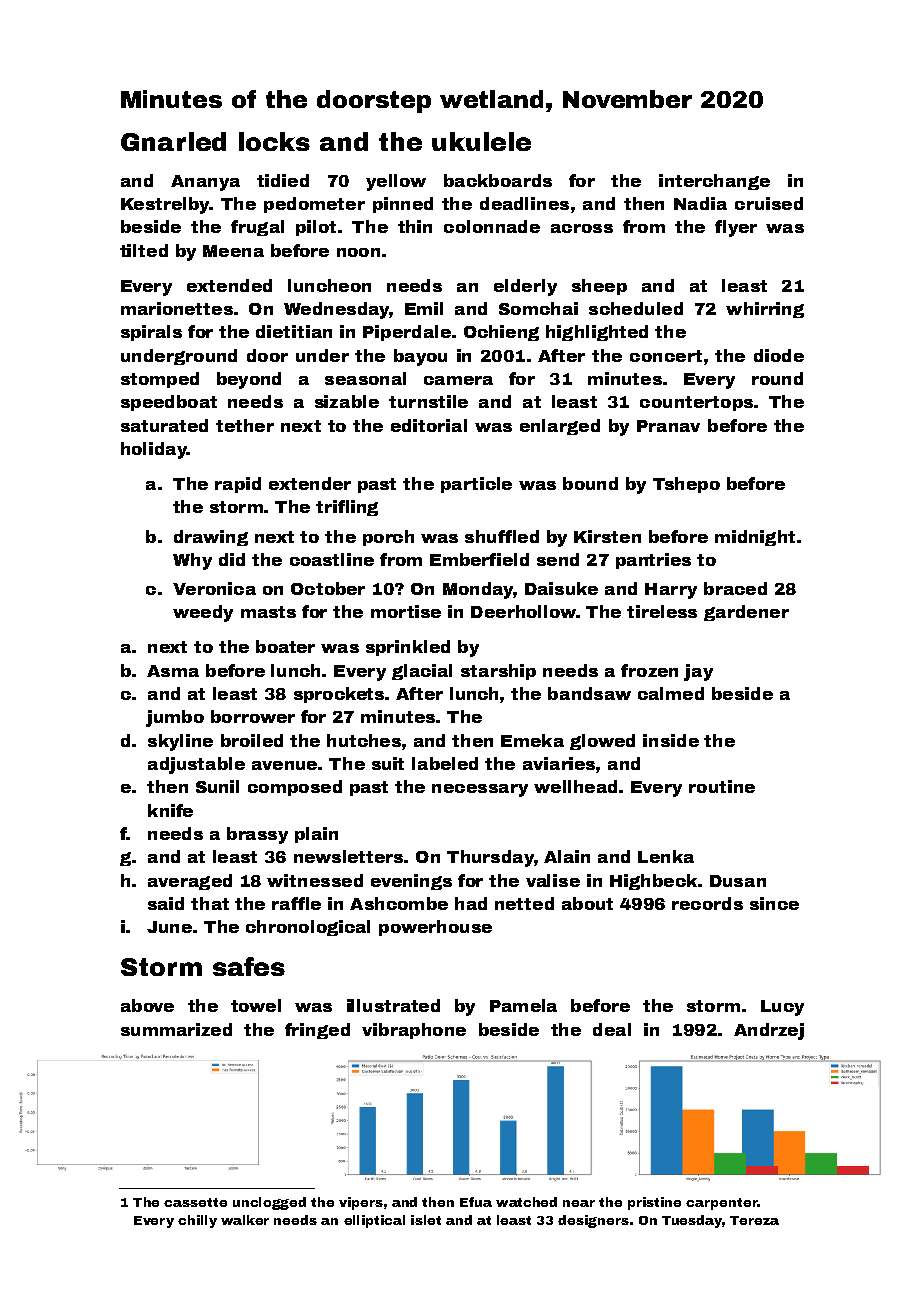 This image has height=1314, width=924. I want to click on Veronica, so click(214, 588).
